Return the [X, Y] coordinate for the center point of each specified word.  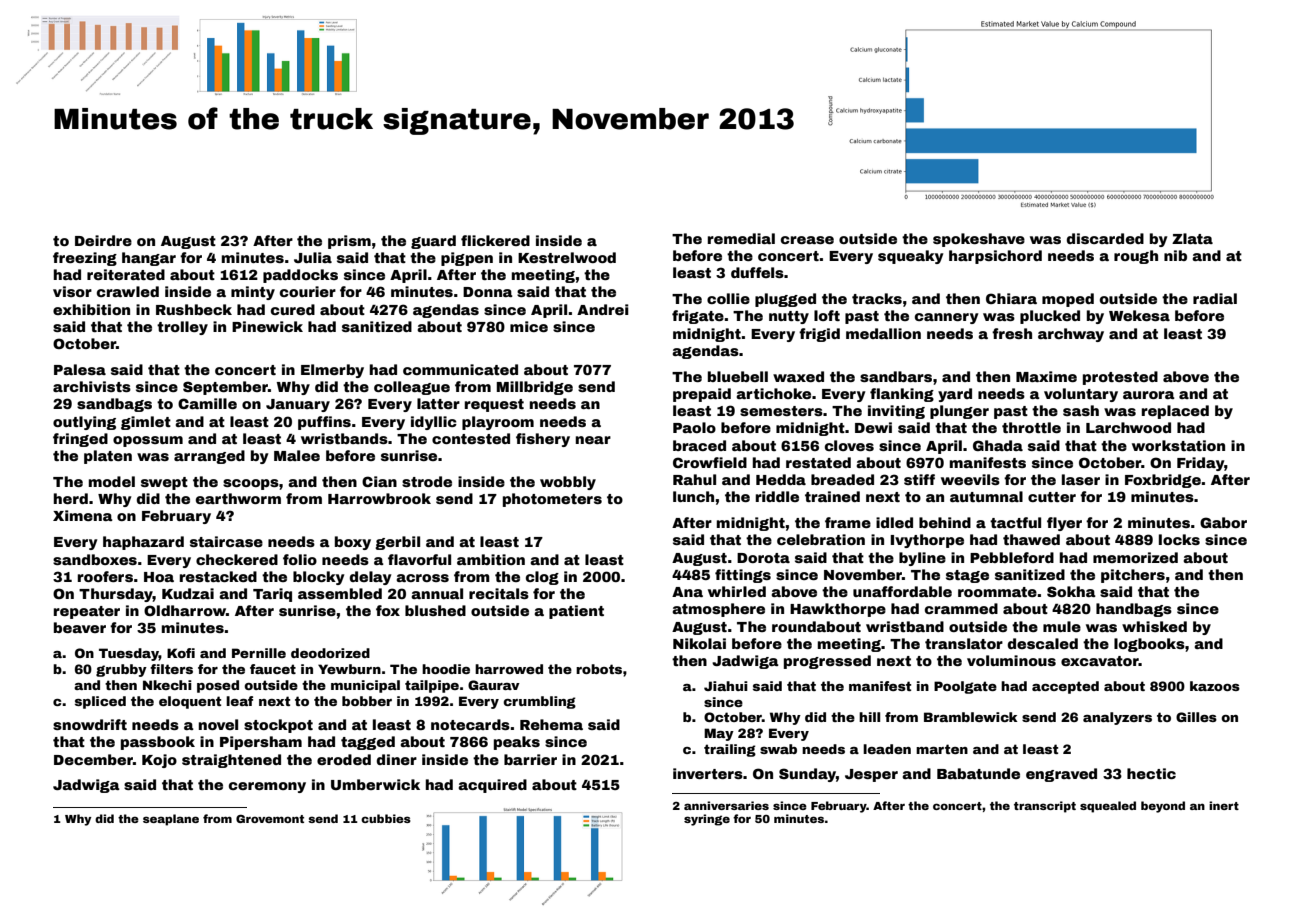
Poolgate [965, 687]
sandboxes [95, 559]
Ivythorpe [927, 541]
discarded [1105, 238]
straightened [231, 761]
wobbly [568, 483]
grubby [121, 670]
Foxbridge [1163, 481]
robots [599, 669]
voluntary [1081, 395]
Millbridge [535, 388]
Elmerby [332, 371]
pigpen [467, 259]
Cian [379, 481]
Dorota [763, 558]
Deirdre [103, 240]
